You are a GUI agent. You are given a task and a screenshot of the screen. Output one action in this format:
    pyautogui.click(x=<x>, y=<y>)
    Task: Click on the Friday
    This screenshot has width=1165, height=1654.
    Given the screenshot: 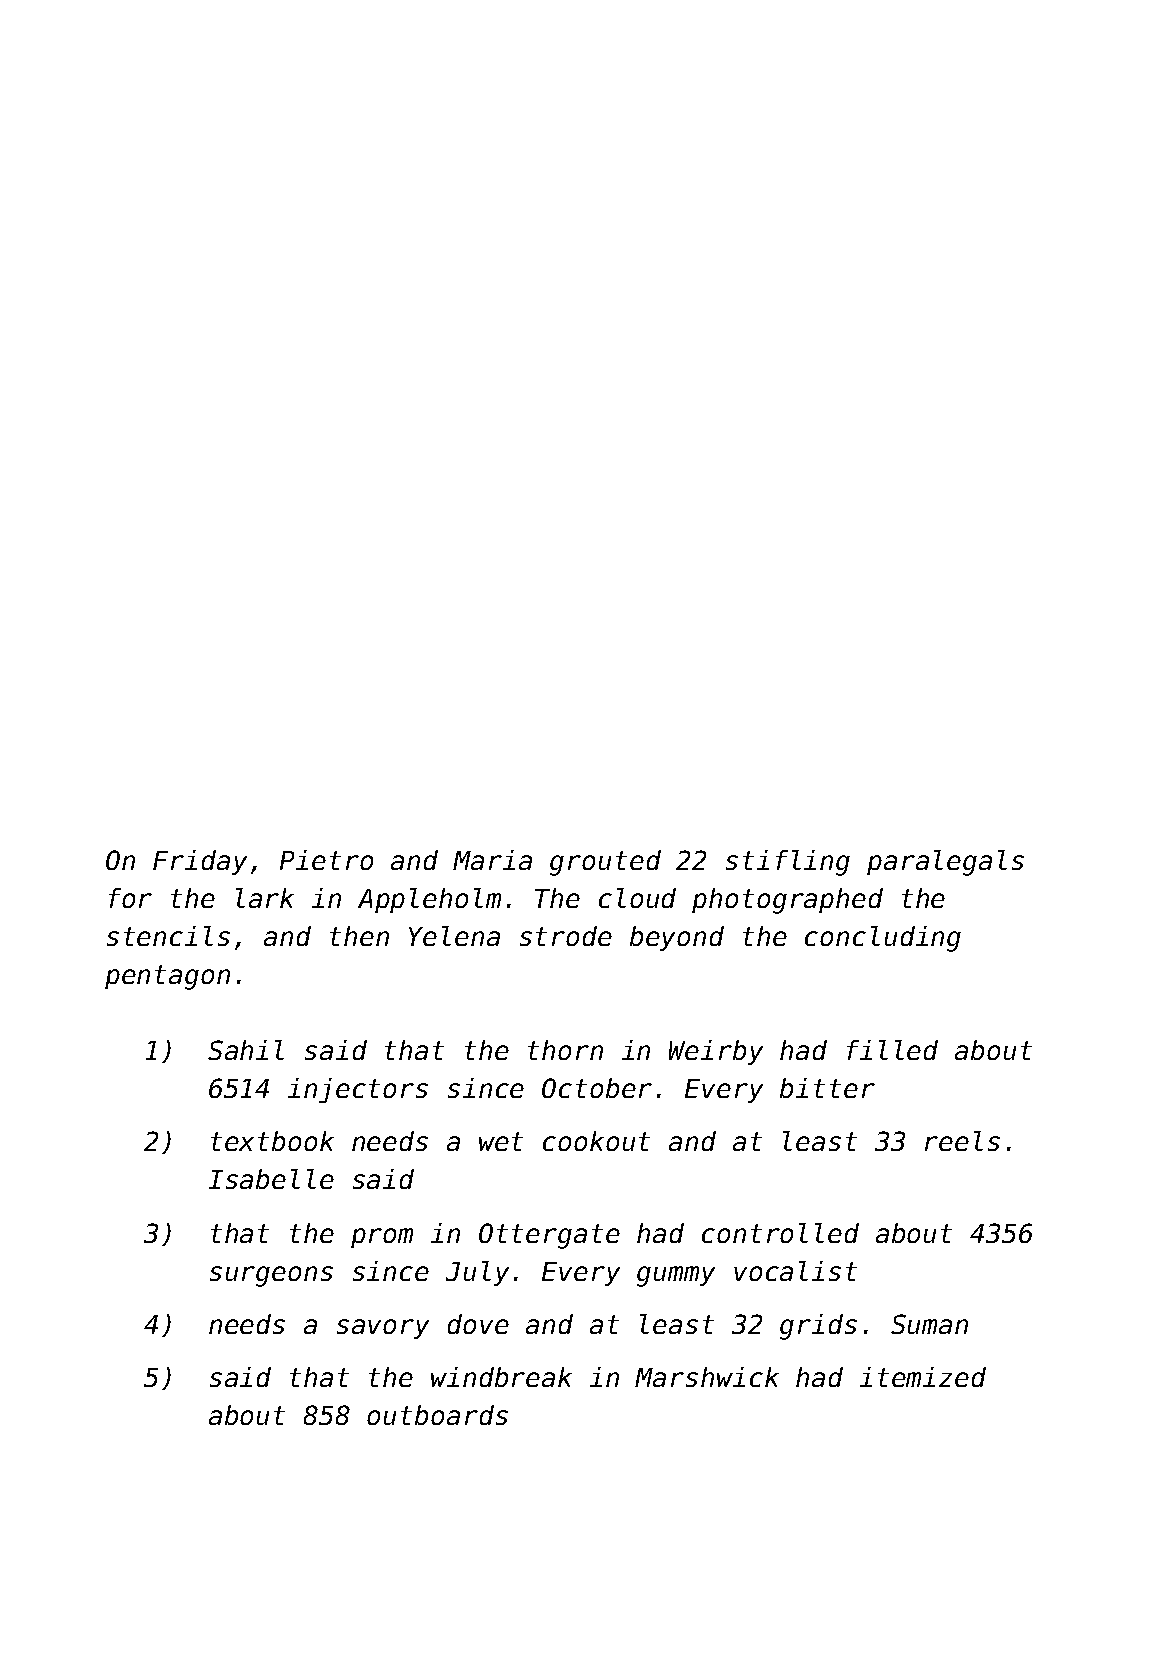 What is the action you would take?
    pyautogui.click(x=200, y=862)
